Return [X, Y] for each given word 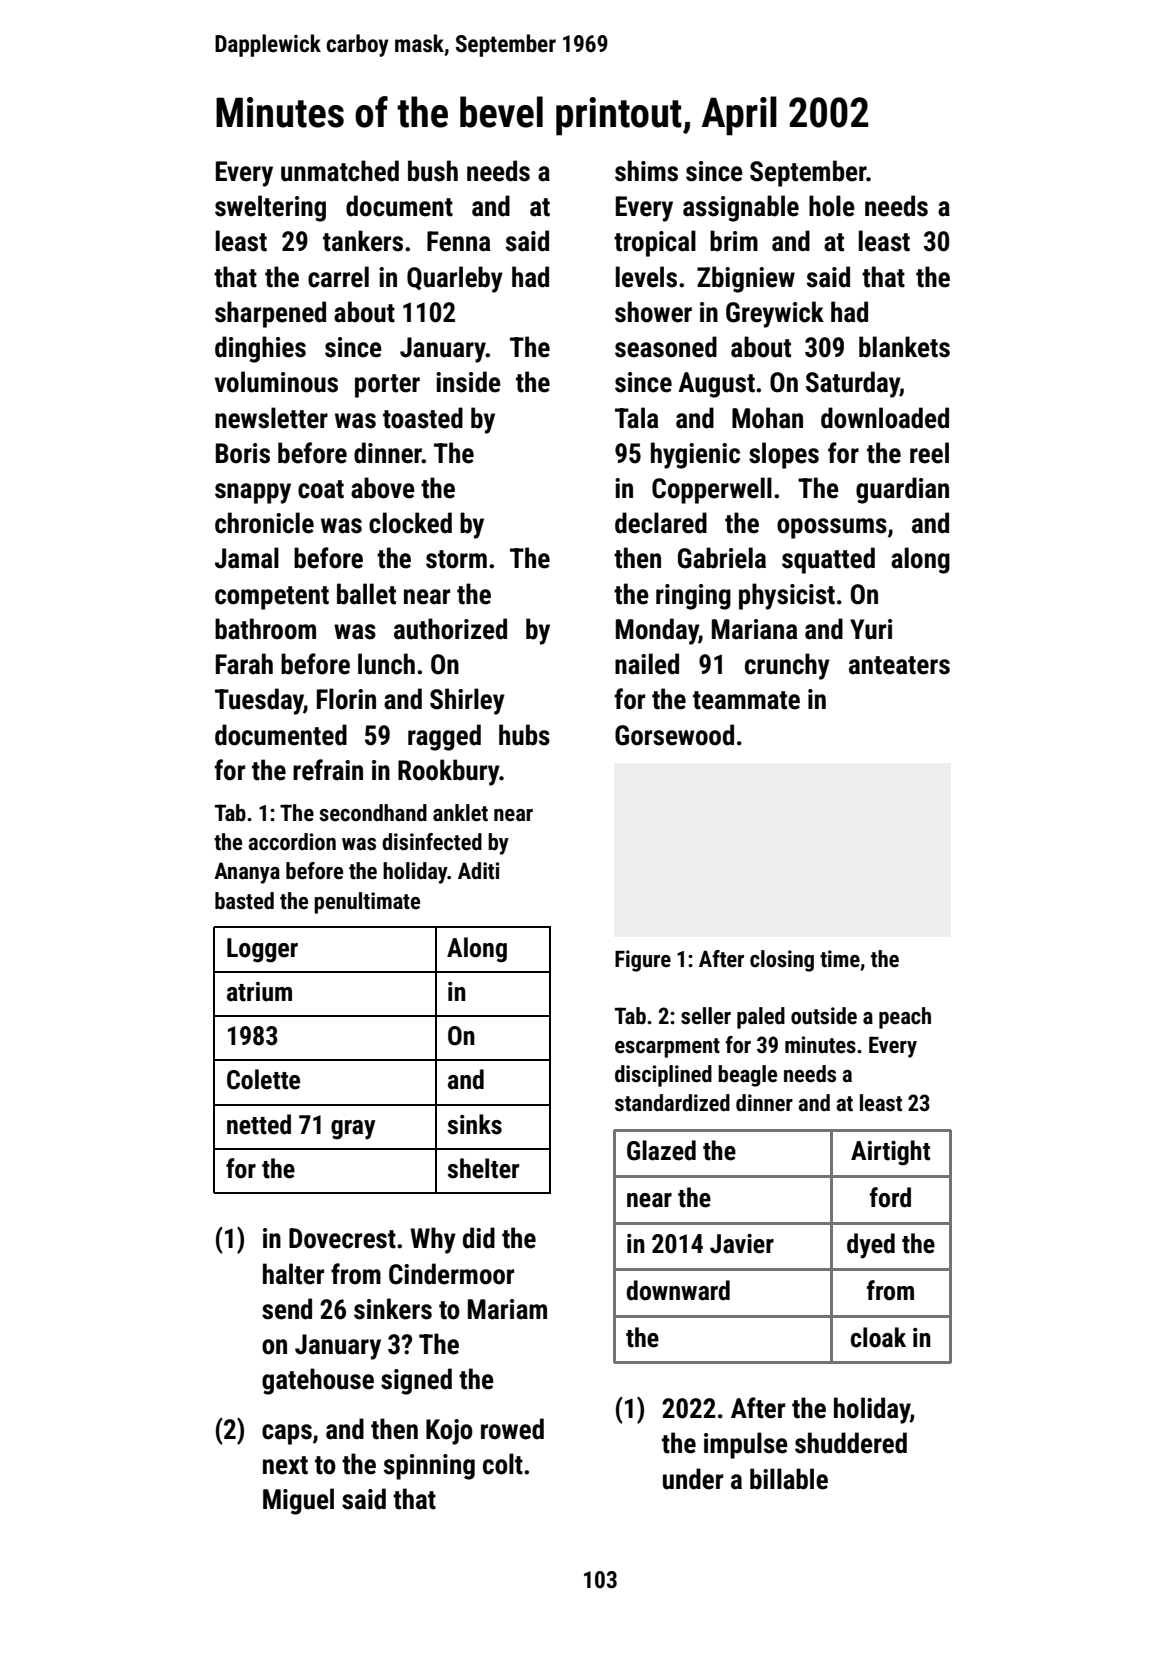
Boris [243, 453]
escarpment [667, 1048]
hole [832, 206]
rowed [512, 1429]
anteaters [899, 665]
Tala [636, 418]
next [285, 1465]
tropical [655, 243]
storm [456, 559]
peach [905, 1018]
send [287, 1309]
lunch [386, 664]
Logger [262, 950]
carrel [338, 277]
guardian [902, 490]
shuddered [851, 1443]
